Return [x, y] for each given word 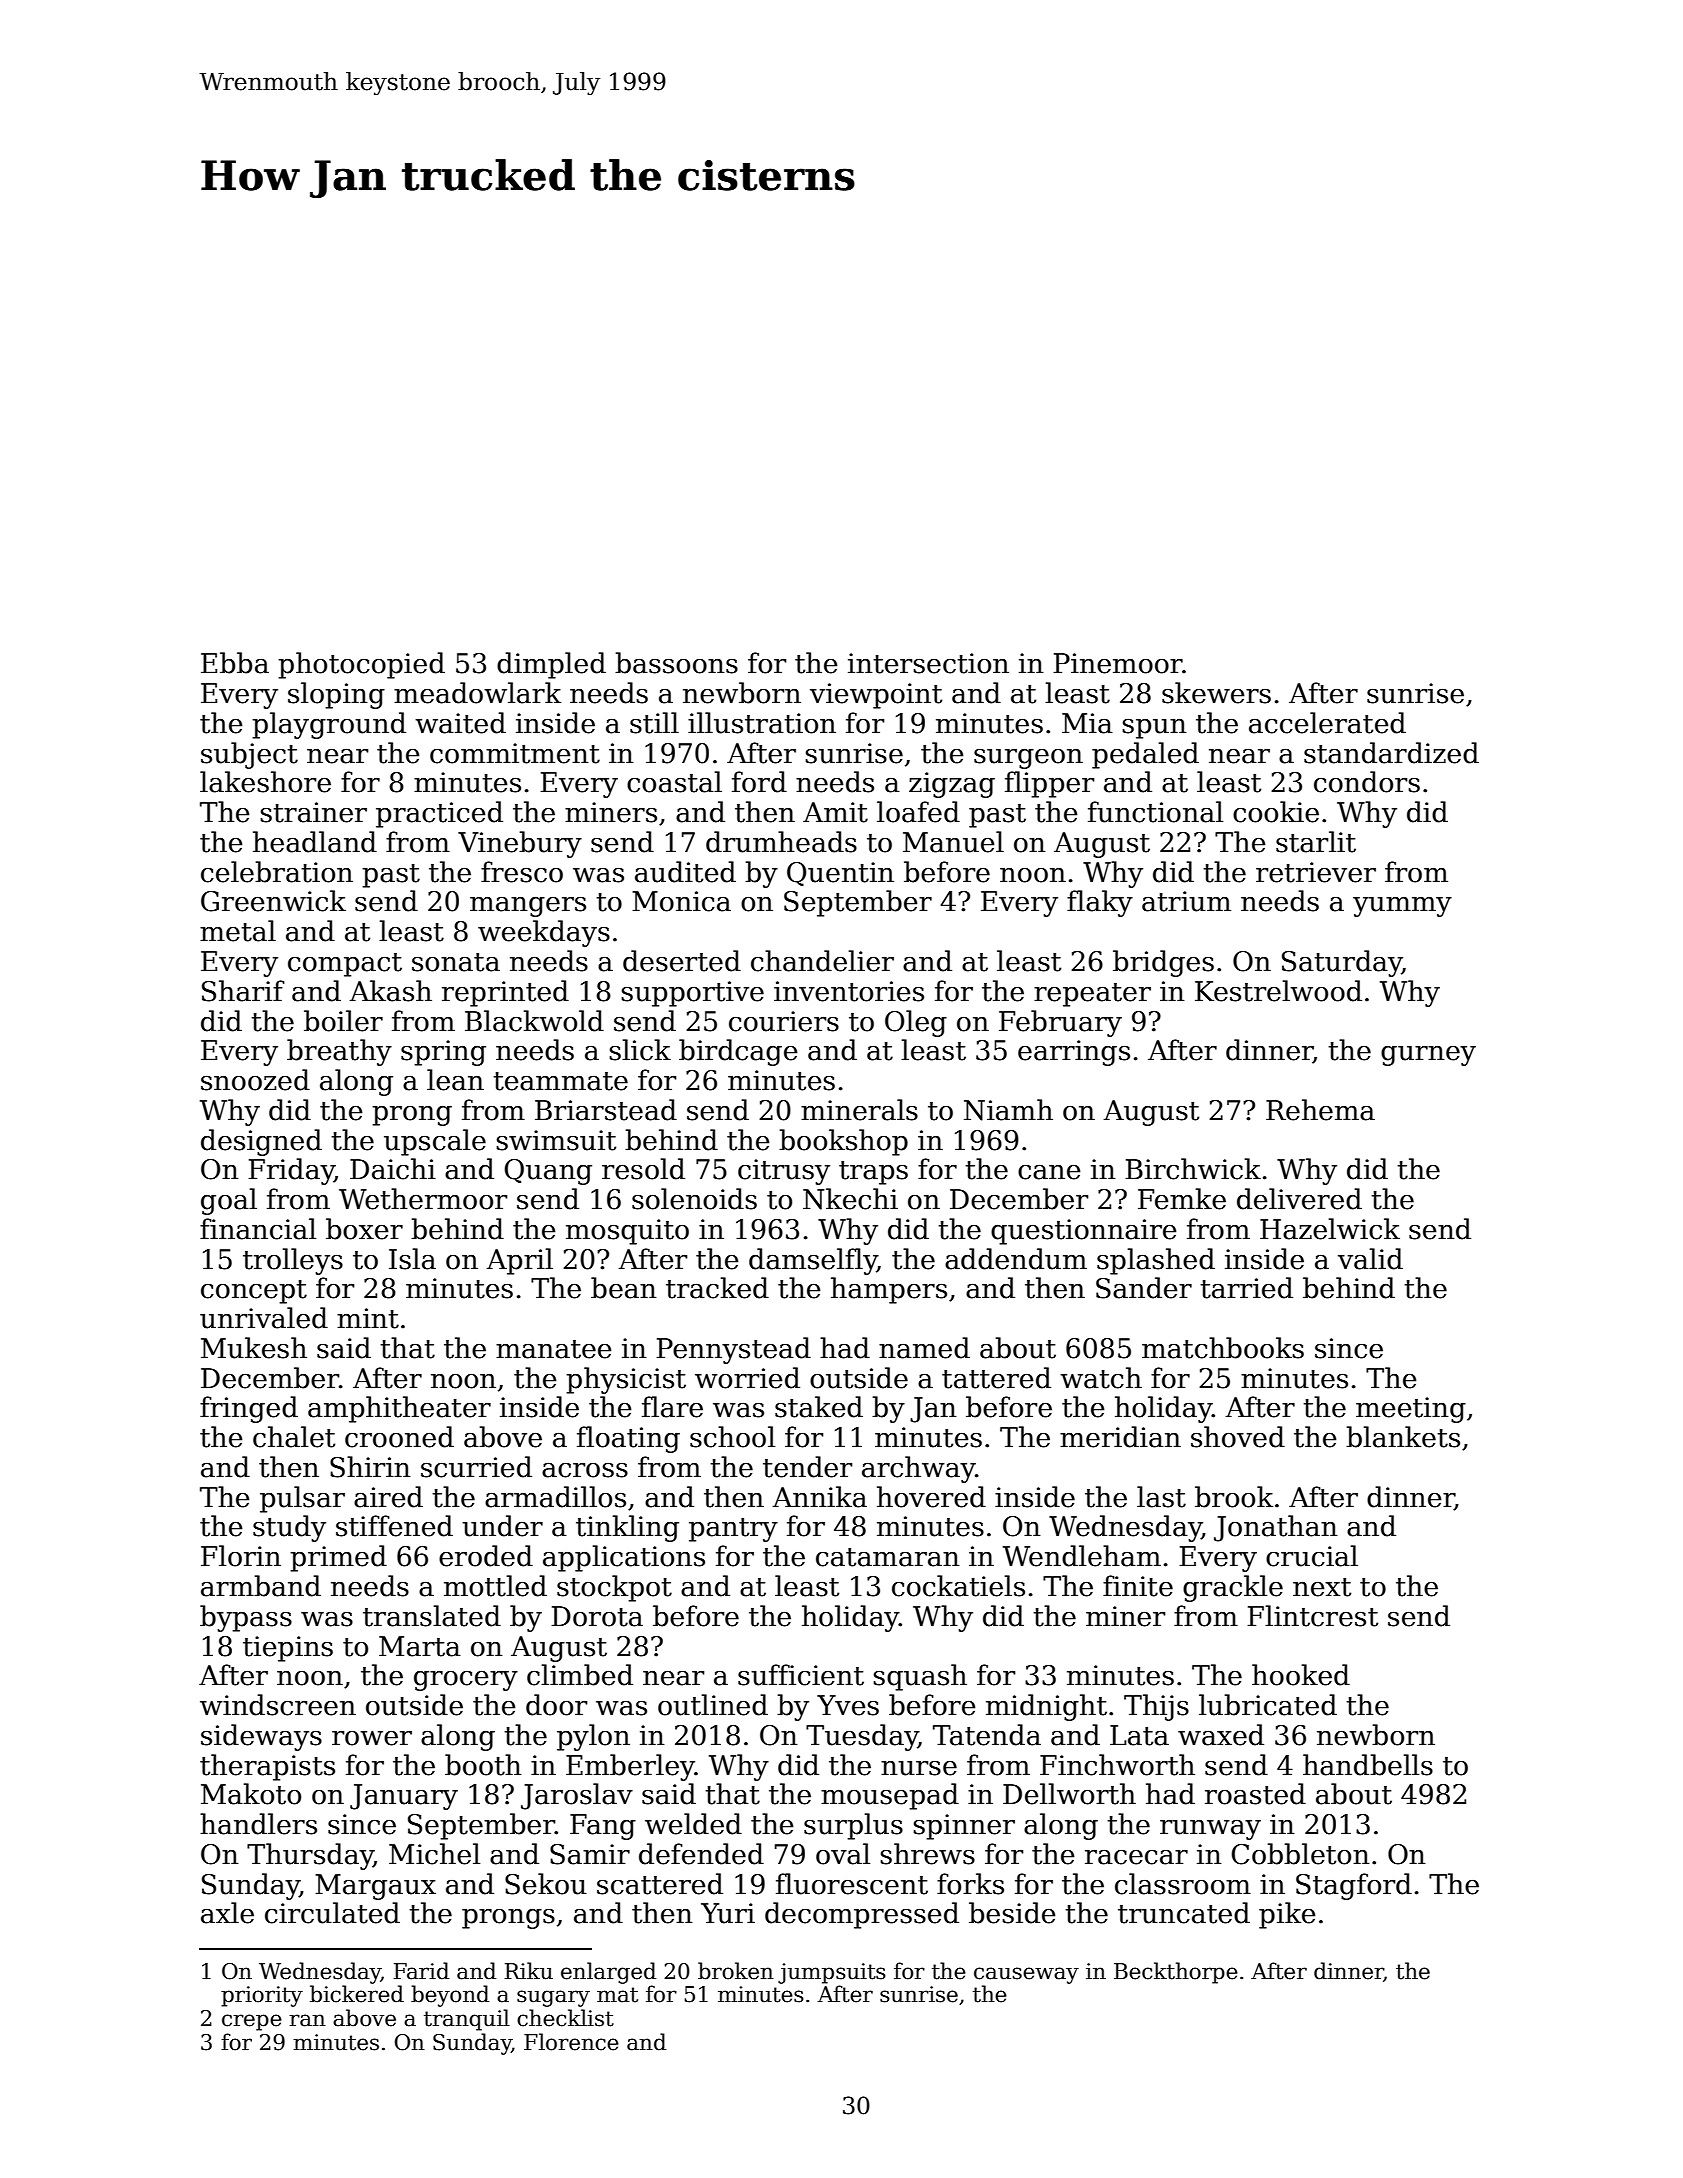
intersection [928, 663]
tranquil [467, 2020]
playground [329, 725]
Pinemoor [1118, 663]
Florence [571, 2042]
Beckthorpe [1176, 1973]
